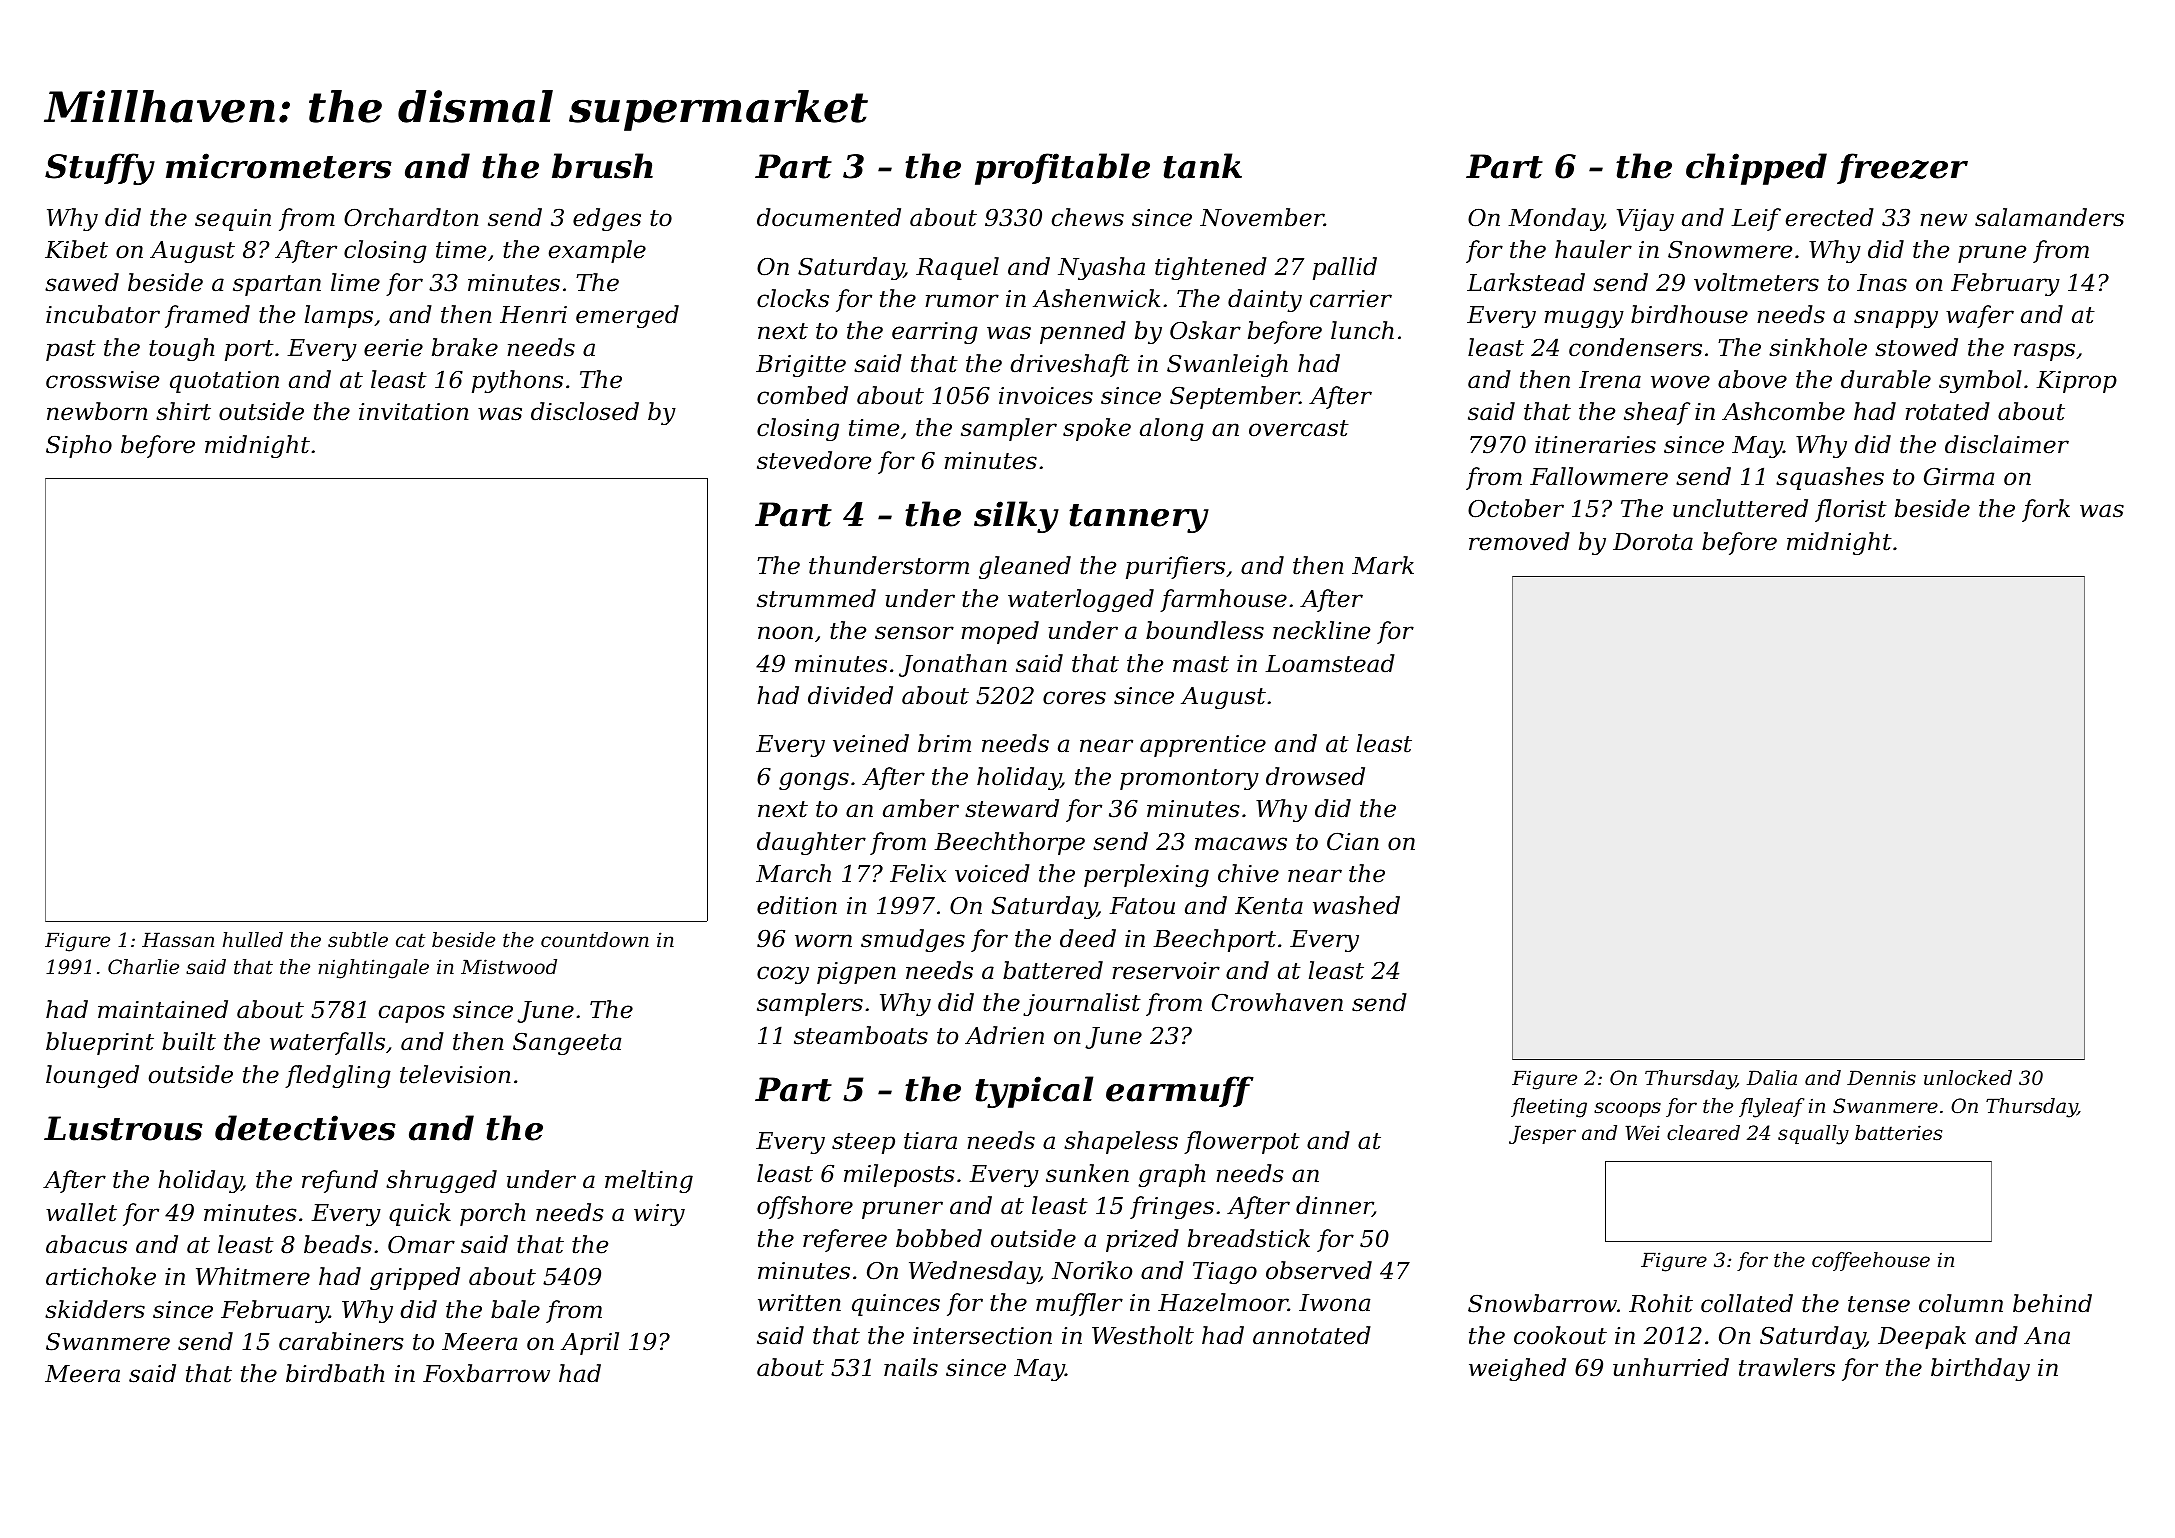 The height and width of the page is (1538, 2175). I want to click on Dorota, so click(1653, 542).
